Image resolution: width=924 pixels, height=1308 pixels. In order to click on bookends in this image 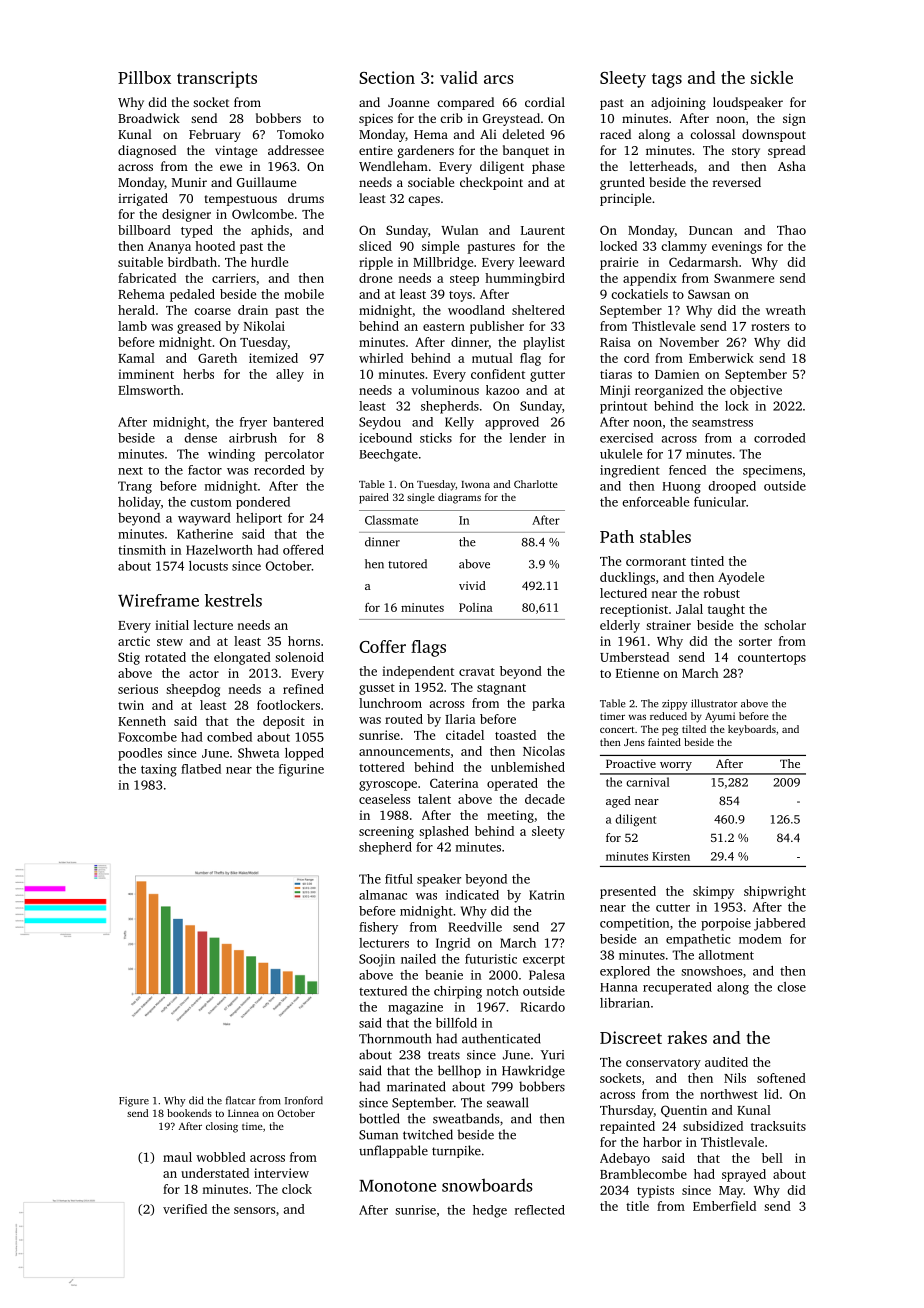, I will do `click(189, 1113)`.
